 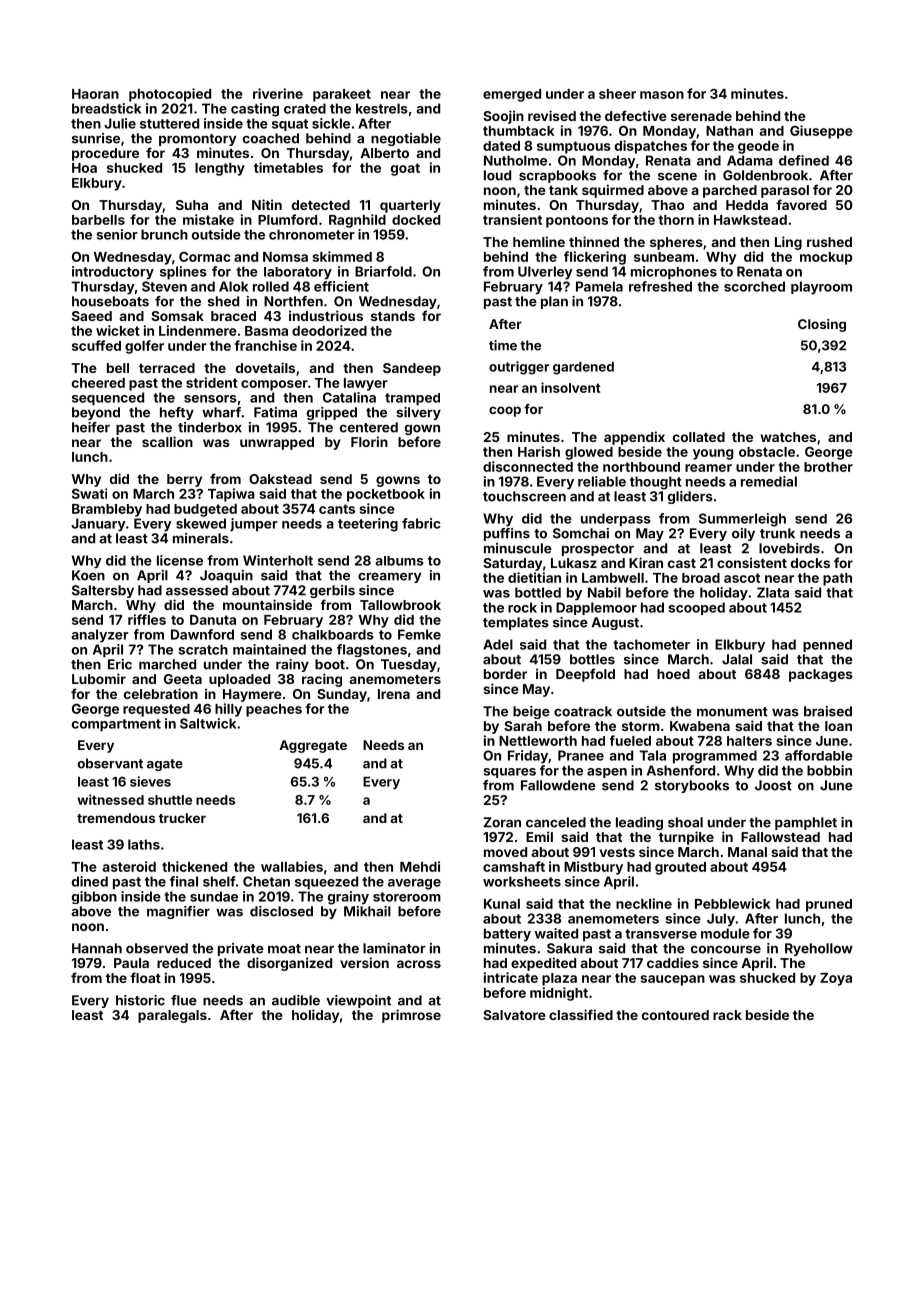 What do you see at coordinates (639, 823) in the image?
I see `leading` at bounding box center [639, 823].
